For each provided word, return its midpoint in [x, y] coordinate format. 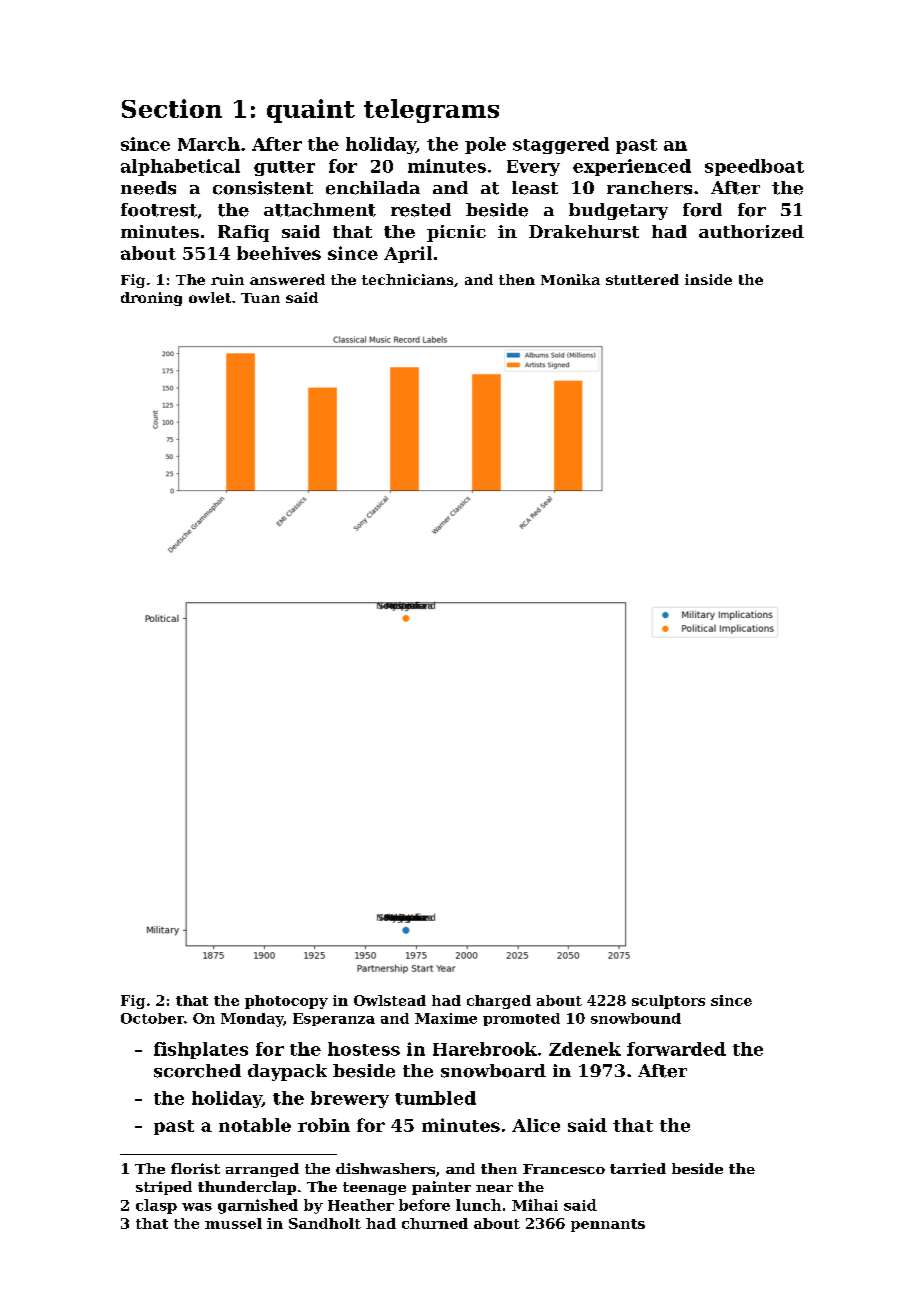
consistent [263, 188]
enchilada [373, 188]
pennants [608, 1225]
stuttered [642, 279]
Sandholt [325, 1223]
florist [195, 1168]
